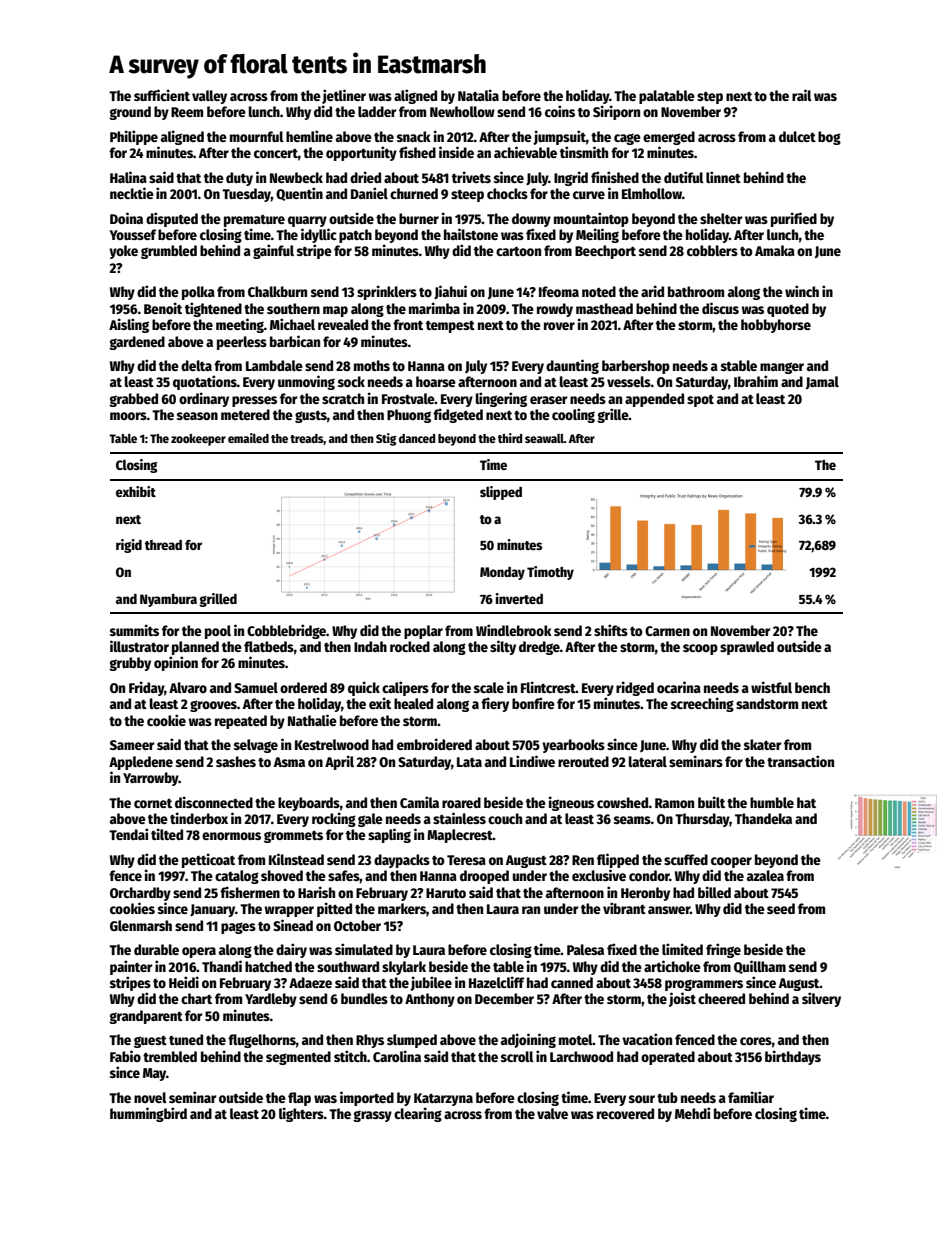 This screenshot has width=952, height=1233. I want to click on winch, so click(802, 291).
